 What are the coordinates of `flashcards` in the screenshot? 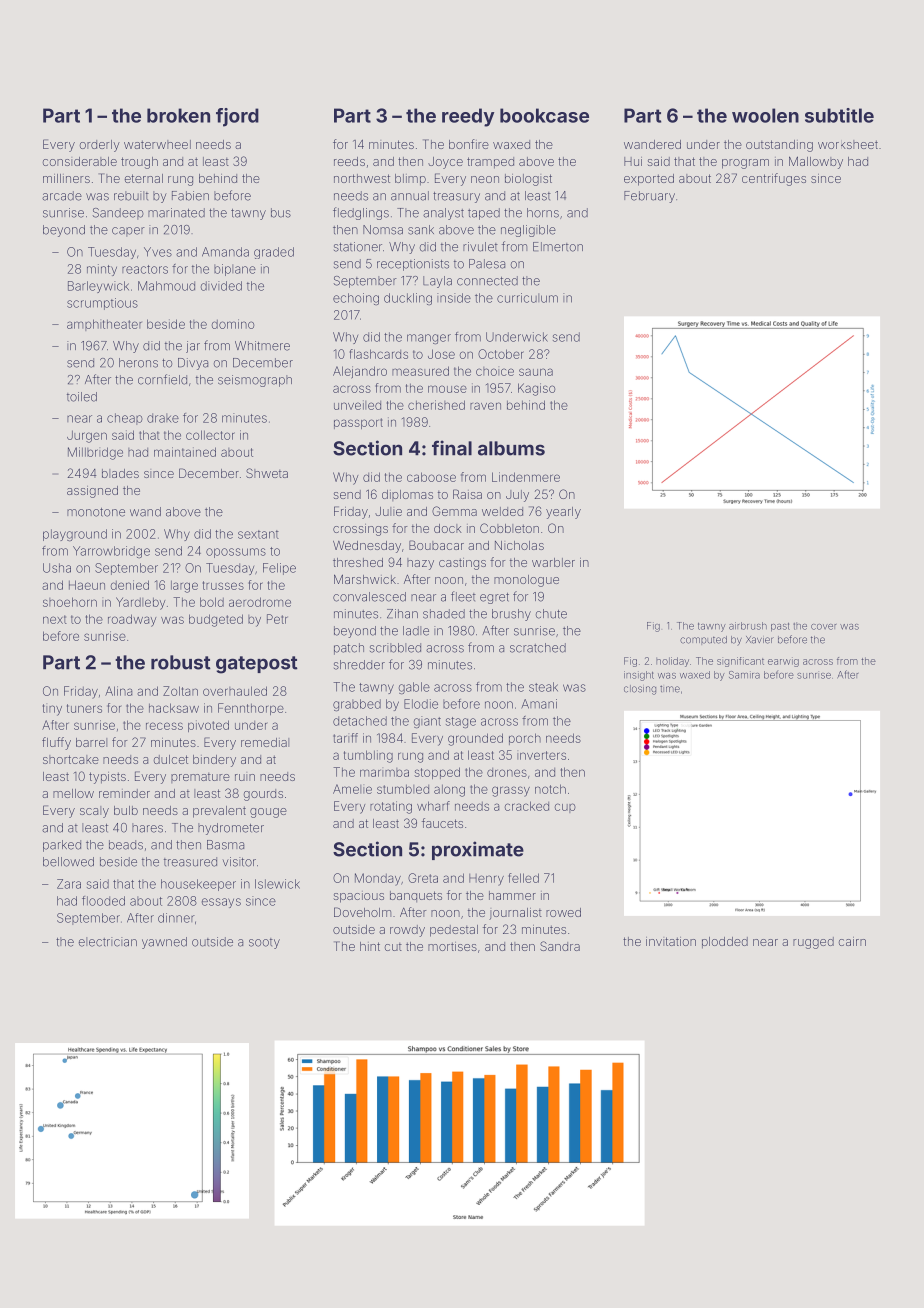 It's located at (379, 354).
